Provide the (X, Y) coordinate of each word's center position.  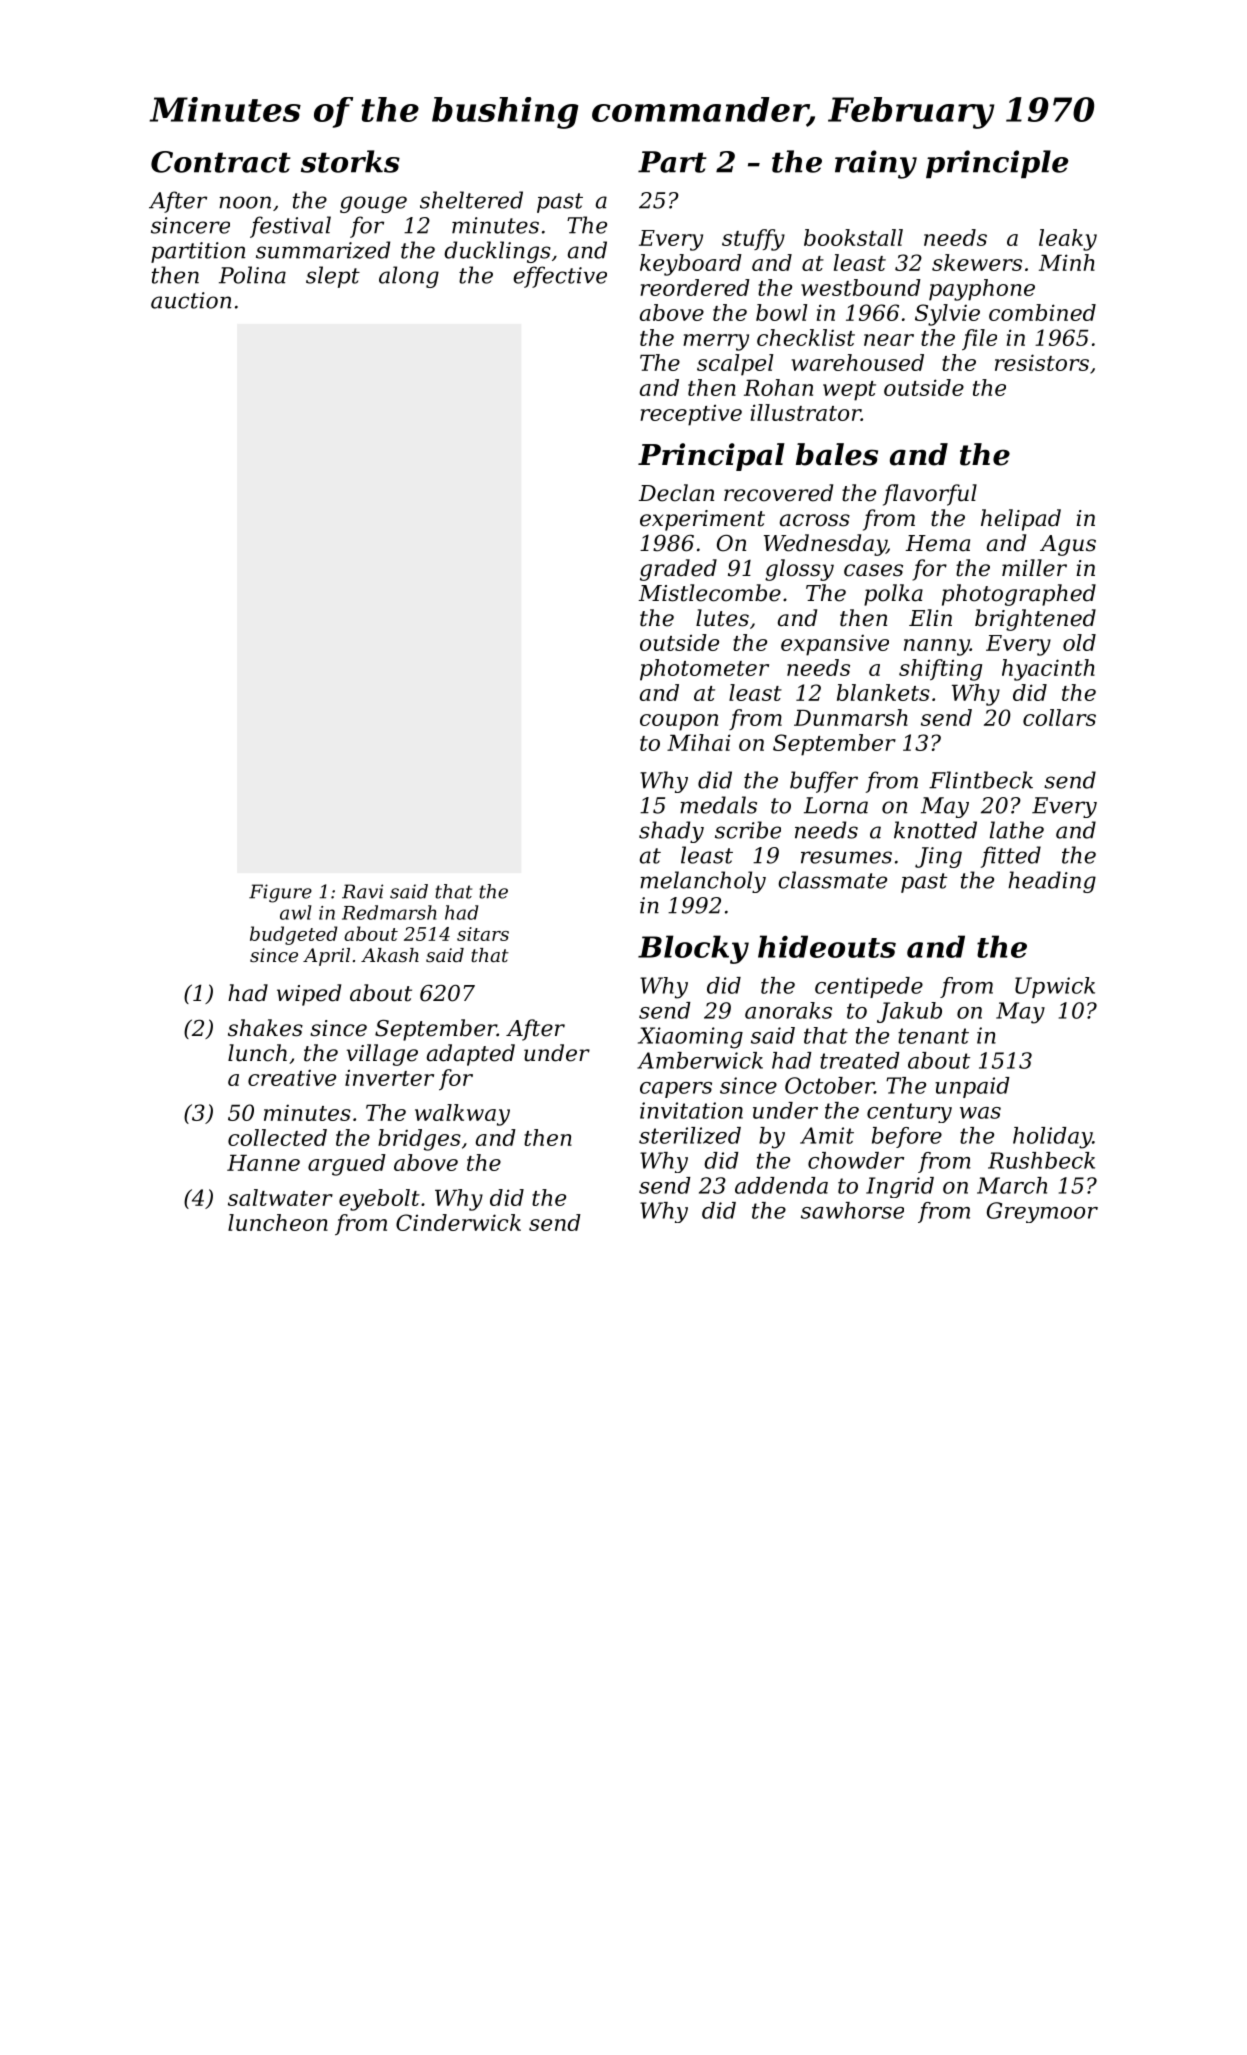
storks (350, 161)
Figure (280, 893)
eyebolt (379, 1200)
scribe (748, 830)
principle (997, 164)
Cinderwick (458, 1222)
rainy (876, 164)
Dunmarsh (851, 717)
